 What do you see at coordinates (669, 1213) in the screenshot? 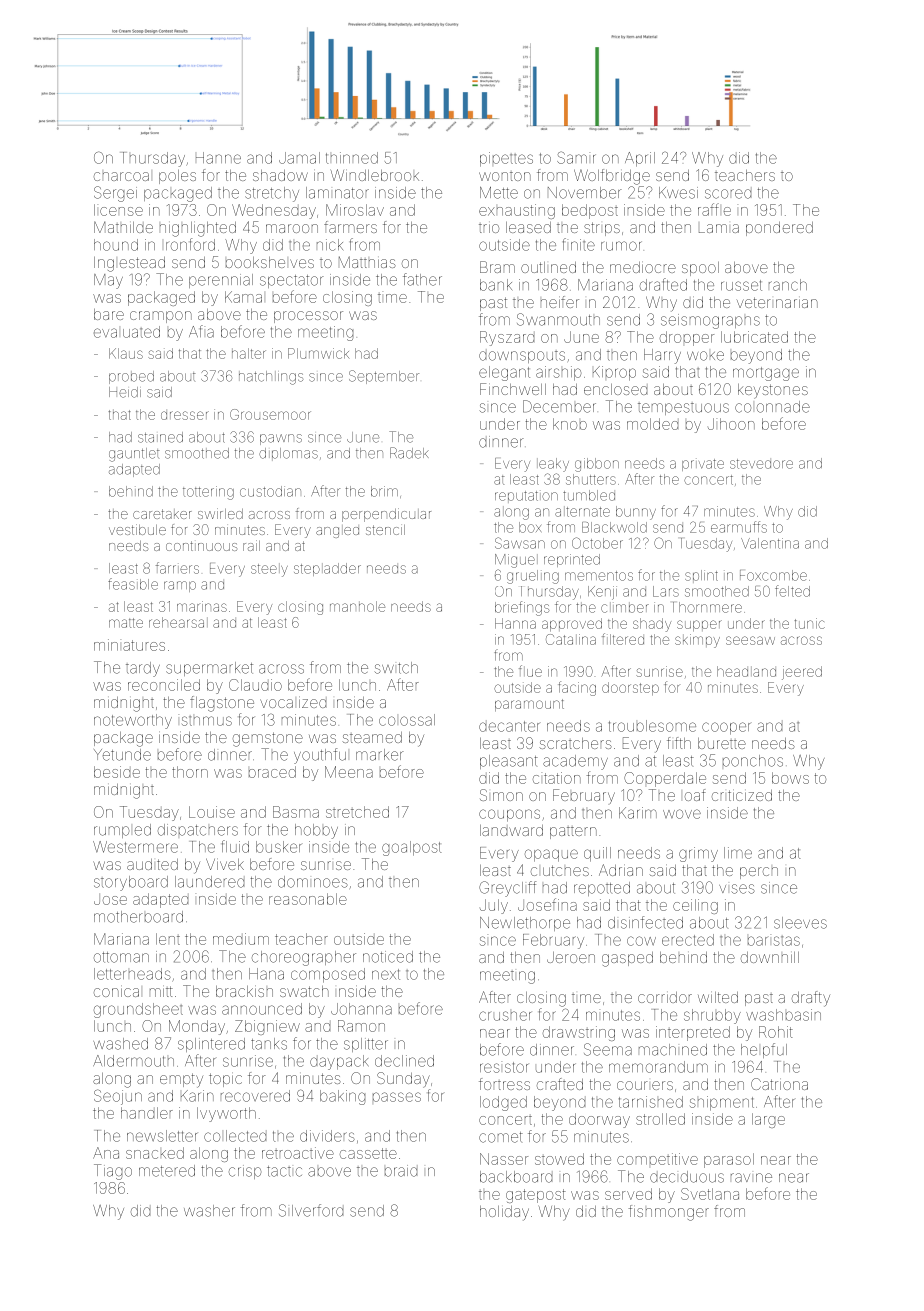
I see `fishmonger` at bounding box center [669, 1213].
